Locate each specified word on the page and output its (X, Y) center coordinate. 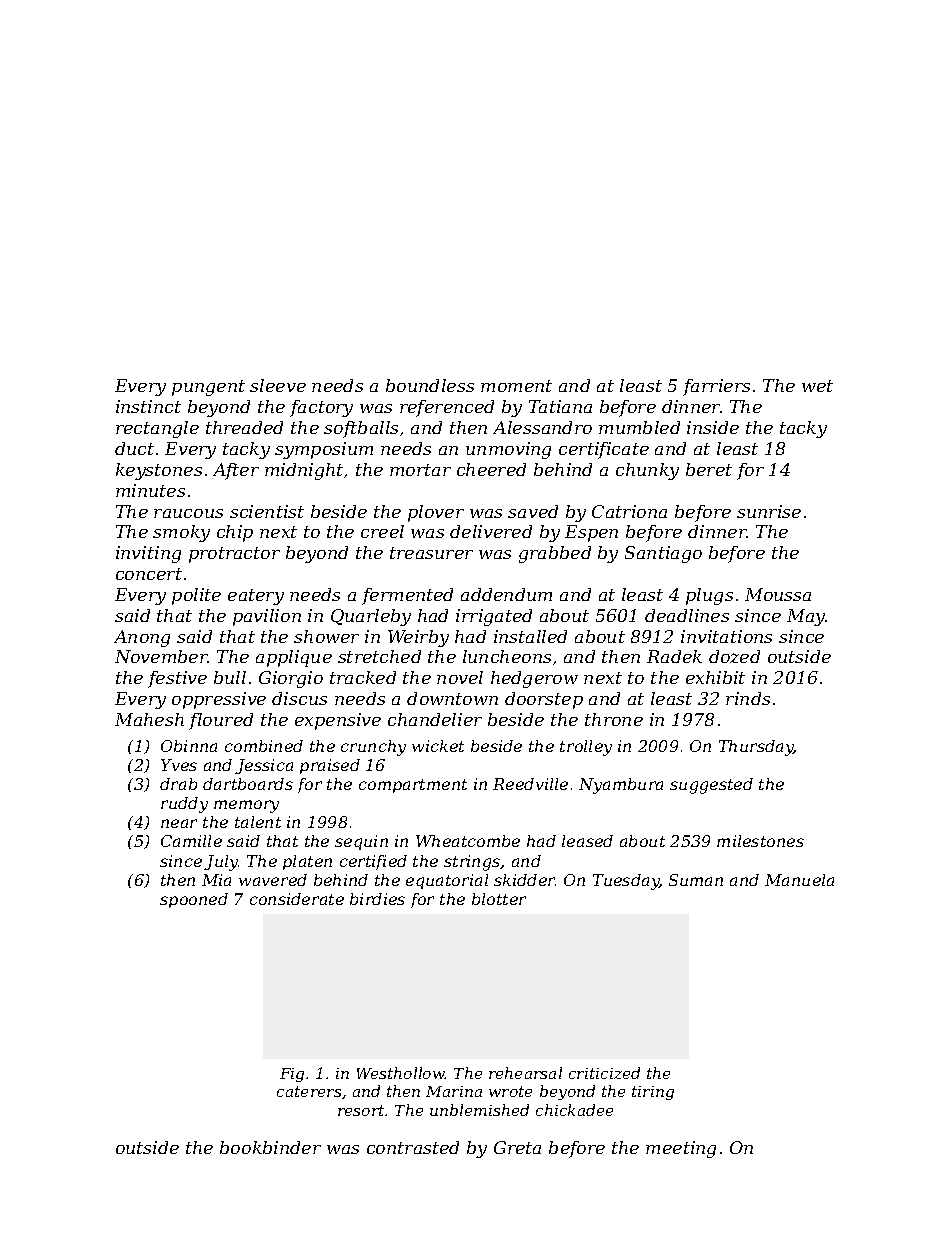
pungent (208, 388)
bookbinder (270, 1147)
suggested (711, 786)
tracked (363, 677)
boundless (430, 385)
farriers (716, 387)
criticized (604, 1073)
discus (299, 698)
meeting (681, 1149)
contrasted (413, 1147)
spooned (194, 900)
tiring (653, 1093)
